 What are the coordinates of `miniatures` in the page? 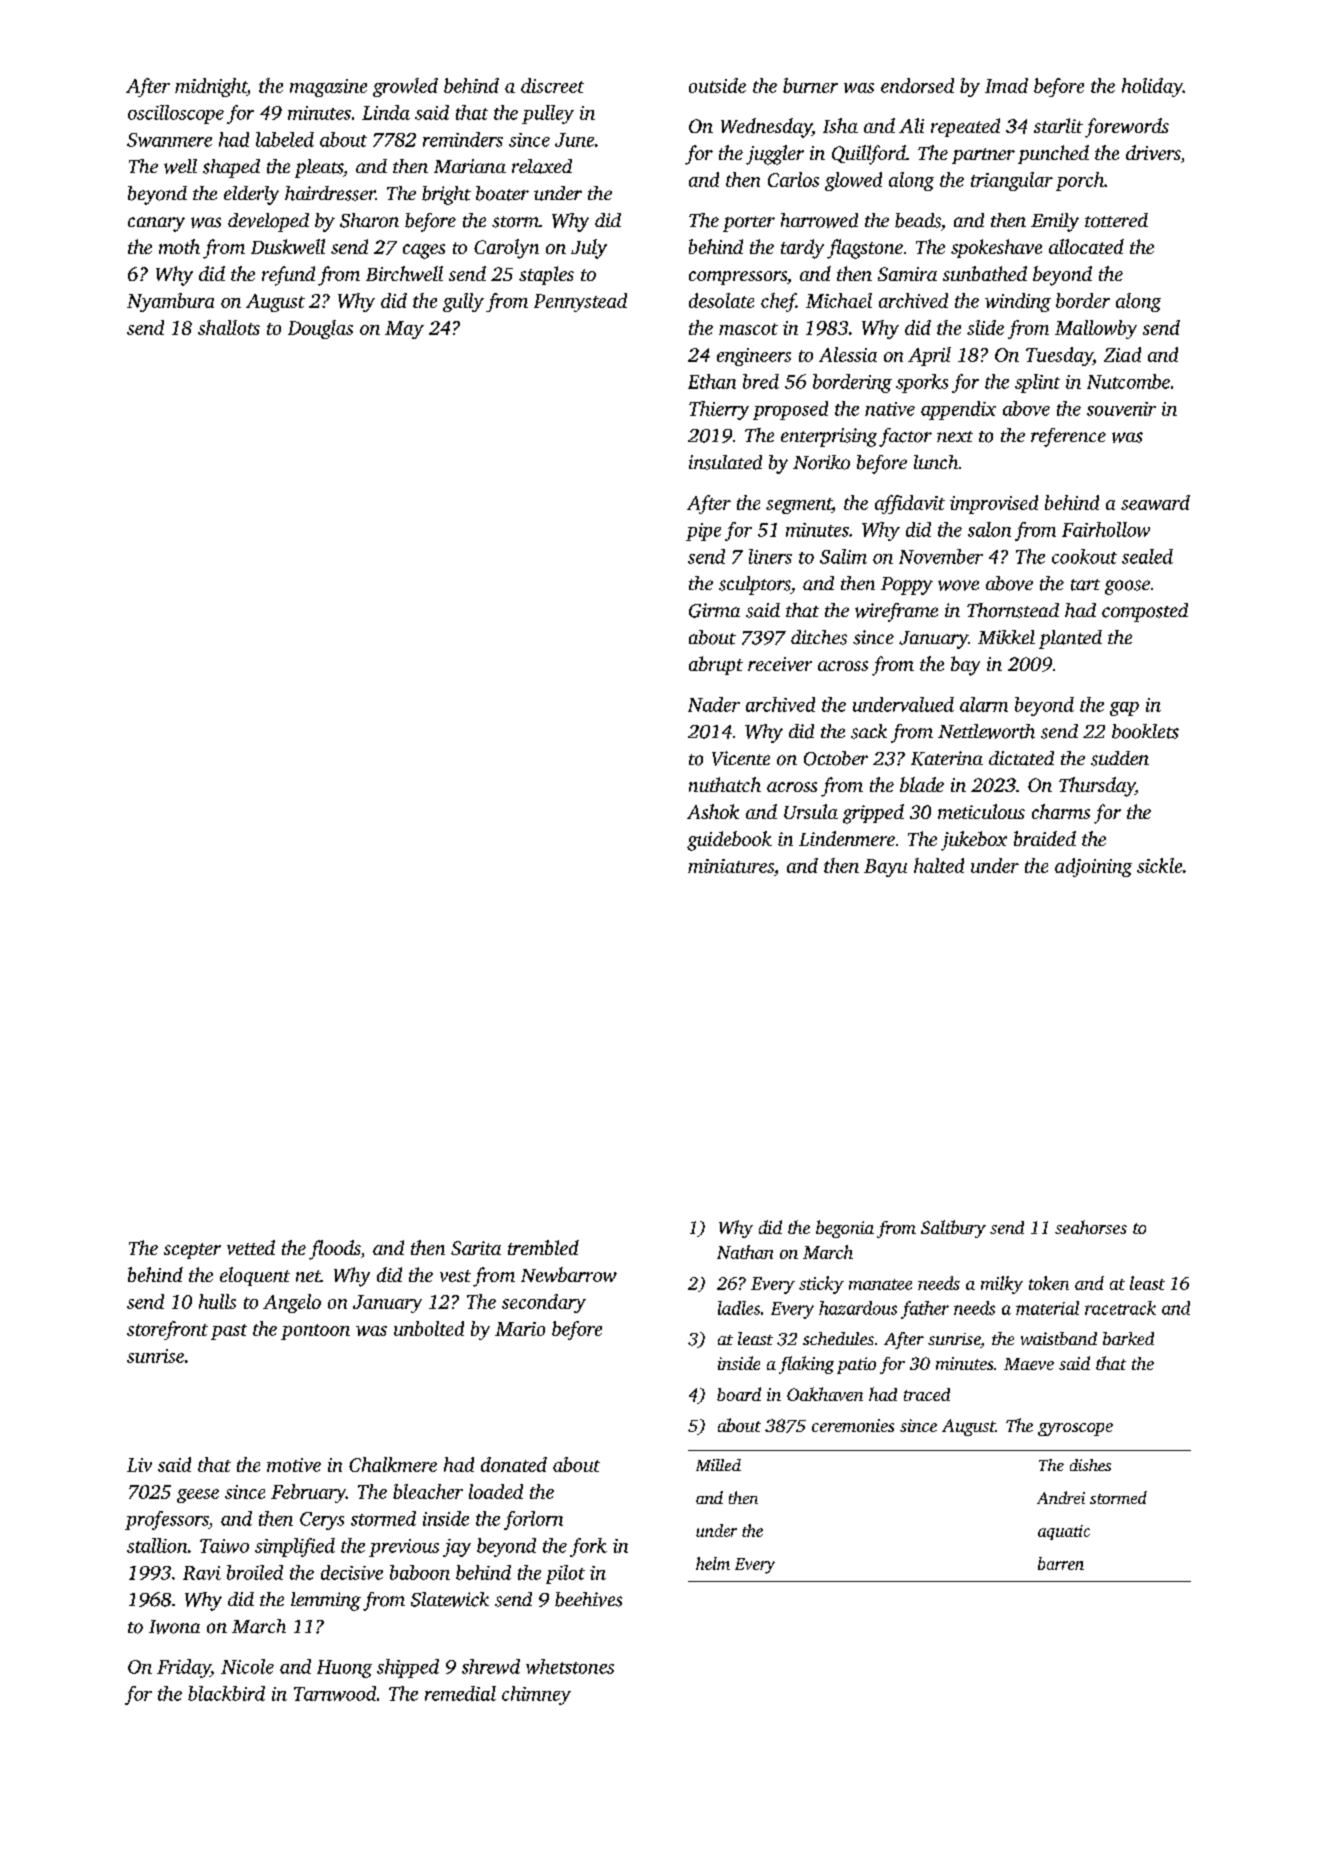 It's located at (731, 866).
